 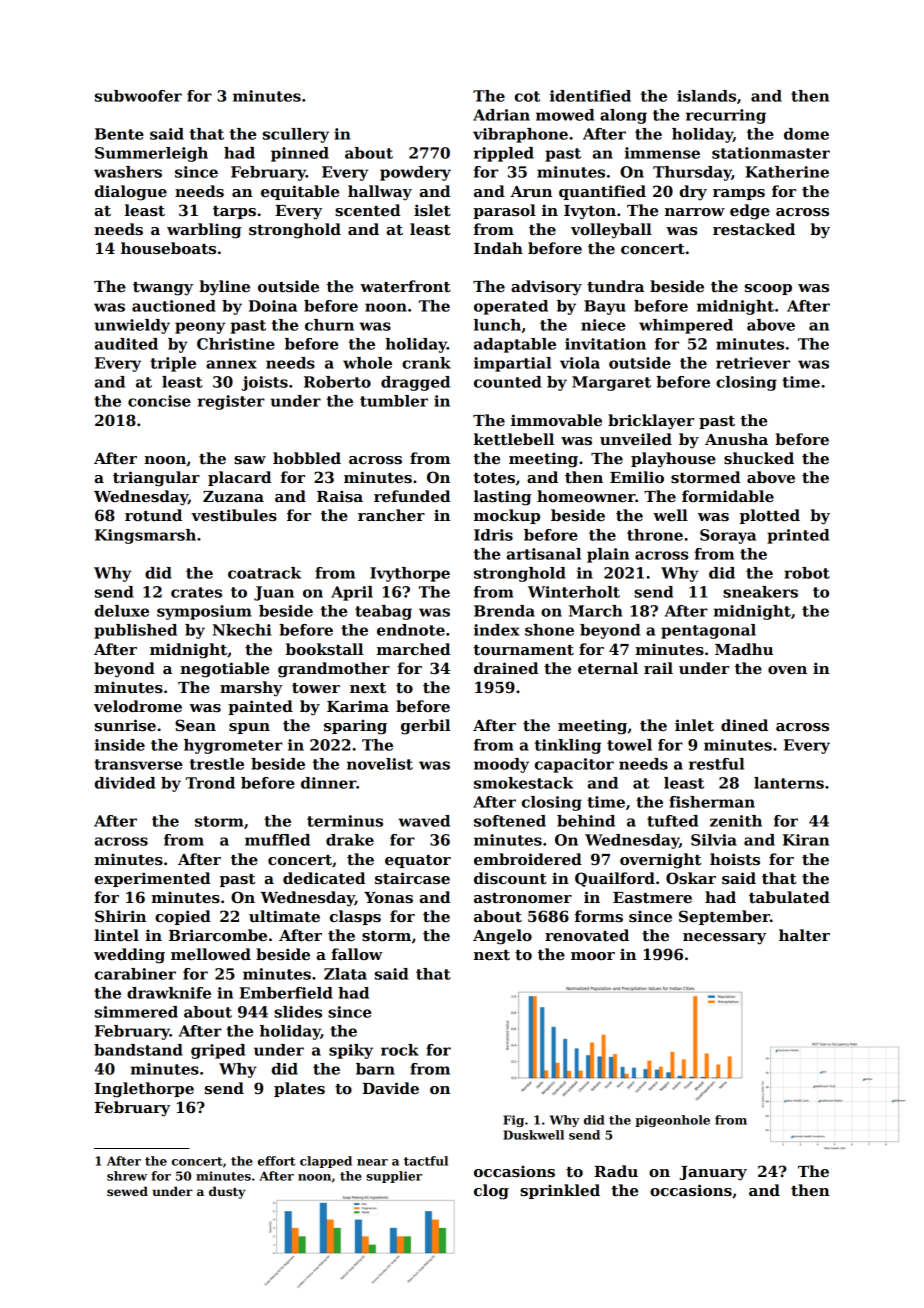 What do you see at coordinates (383, 612) in the image?
I see `teabag` at bounding box center [383, 612].
